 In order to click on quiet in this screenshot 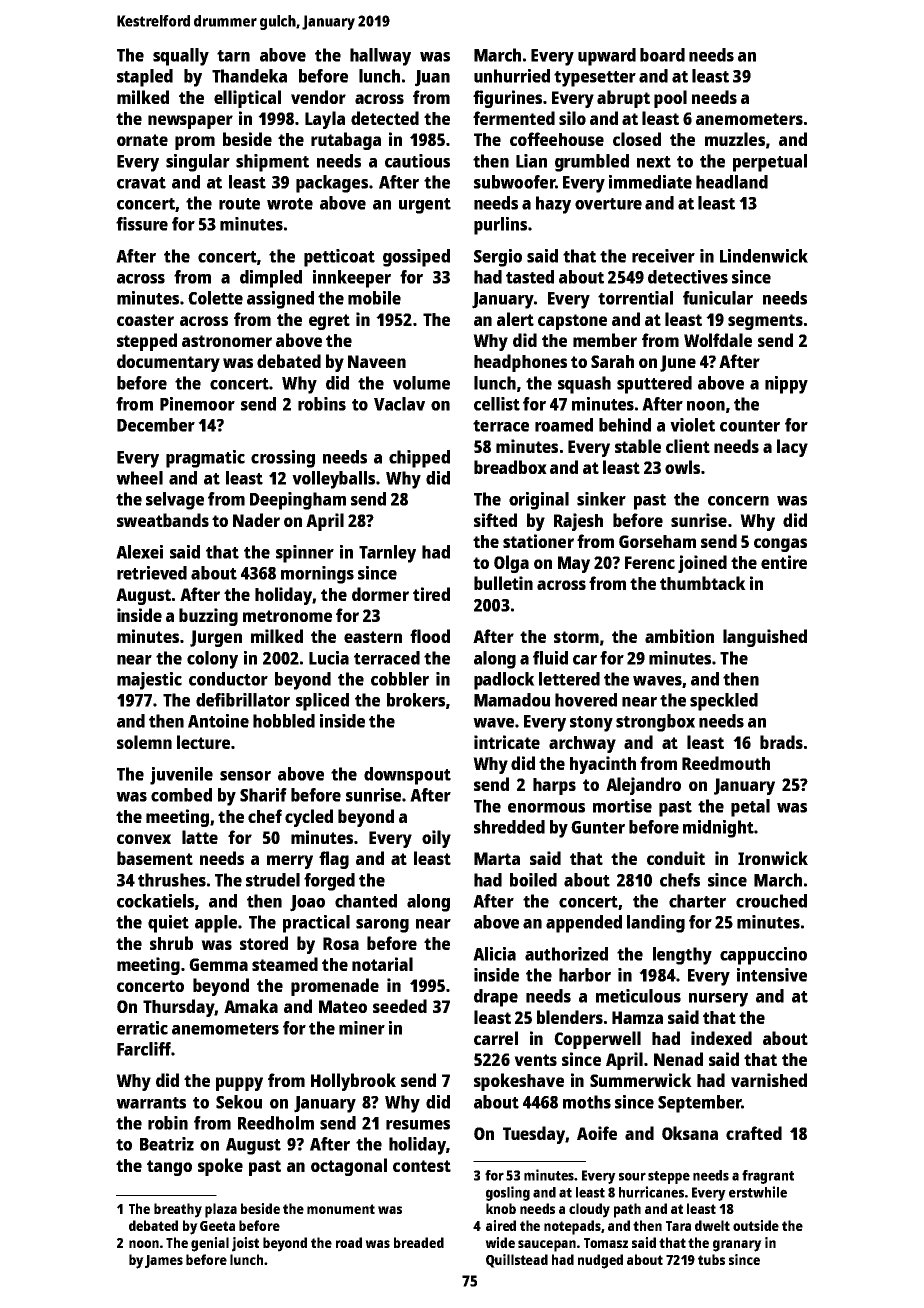, I will do `click(168, 924)`.
